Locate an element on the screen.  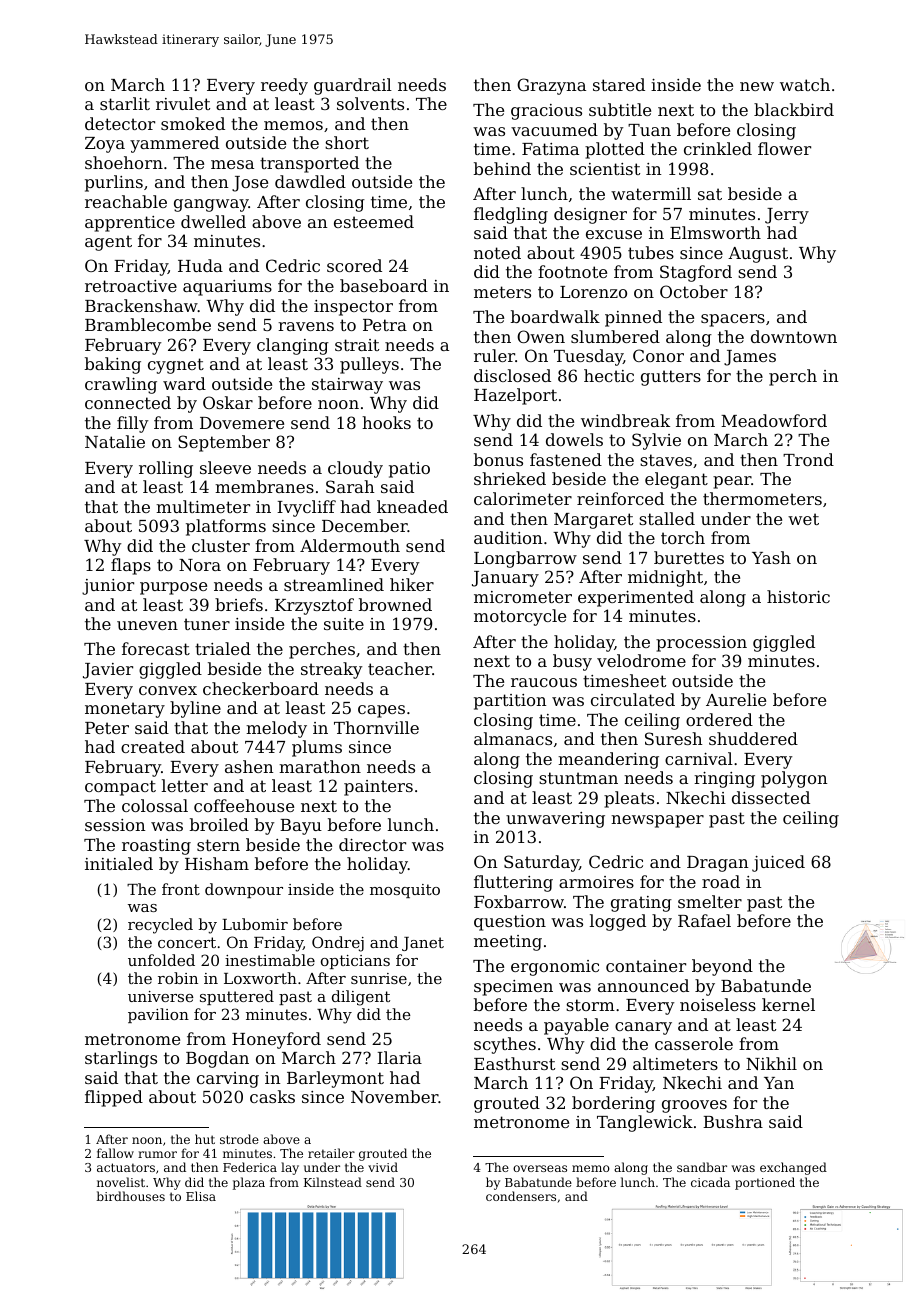
Owen is located at coordinates (541, 336).
